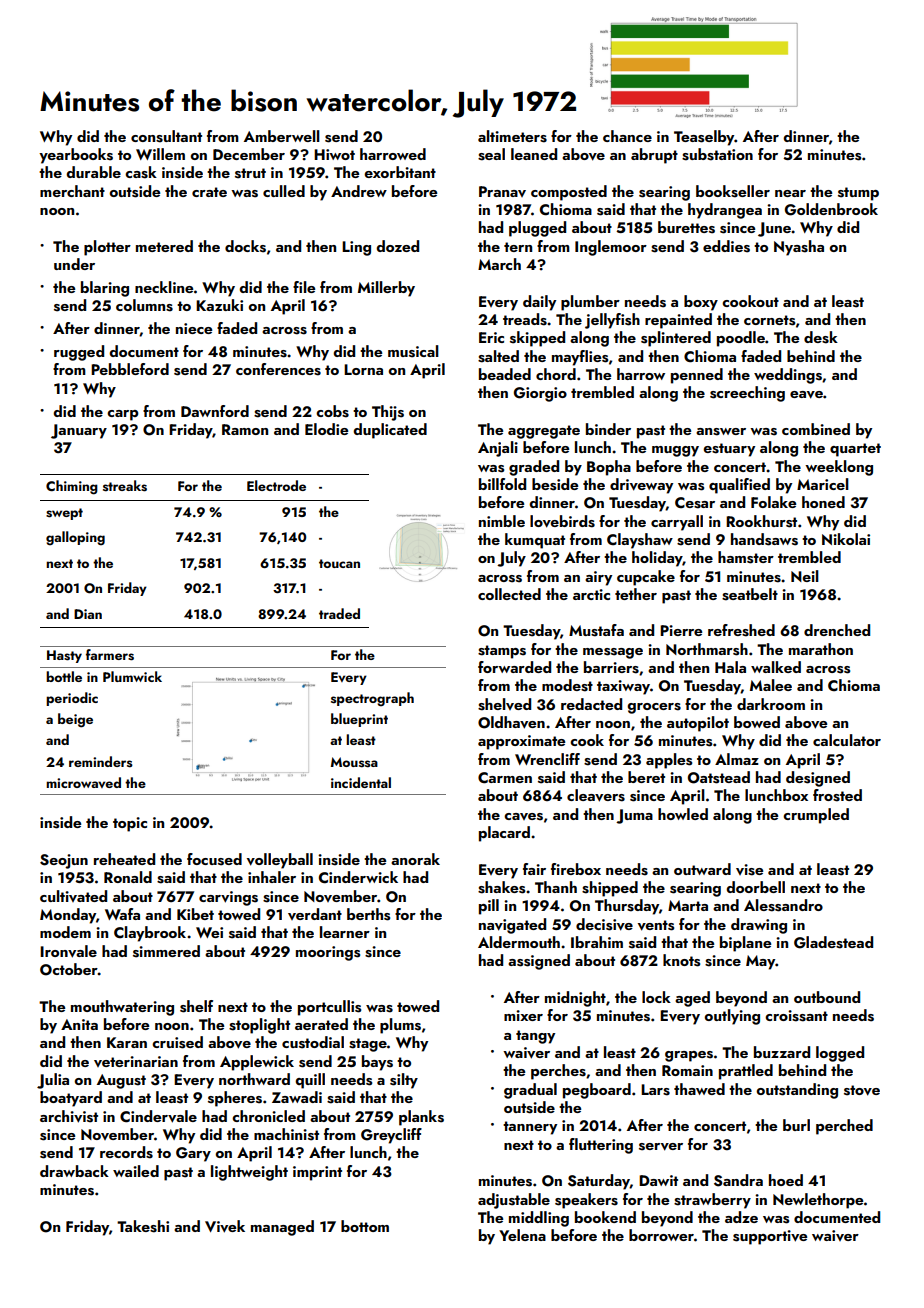 The height and width of the screenshot is (1308, 924). What do you see at coordinates (225, 1226) in the screenshot?
I see `Vivek` at bounding box center [225, 1226].
